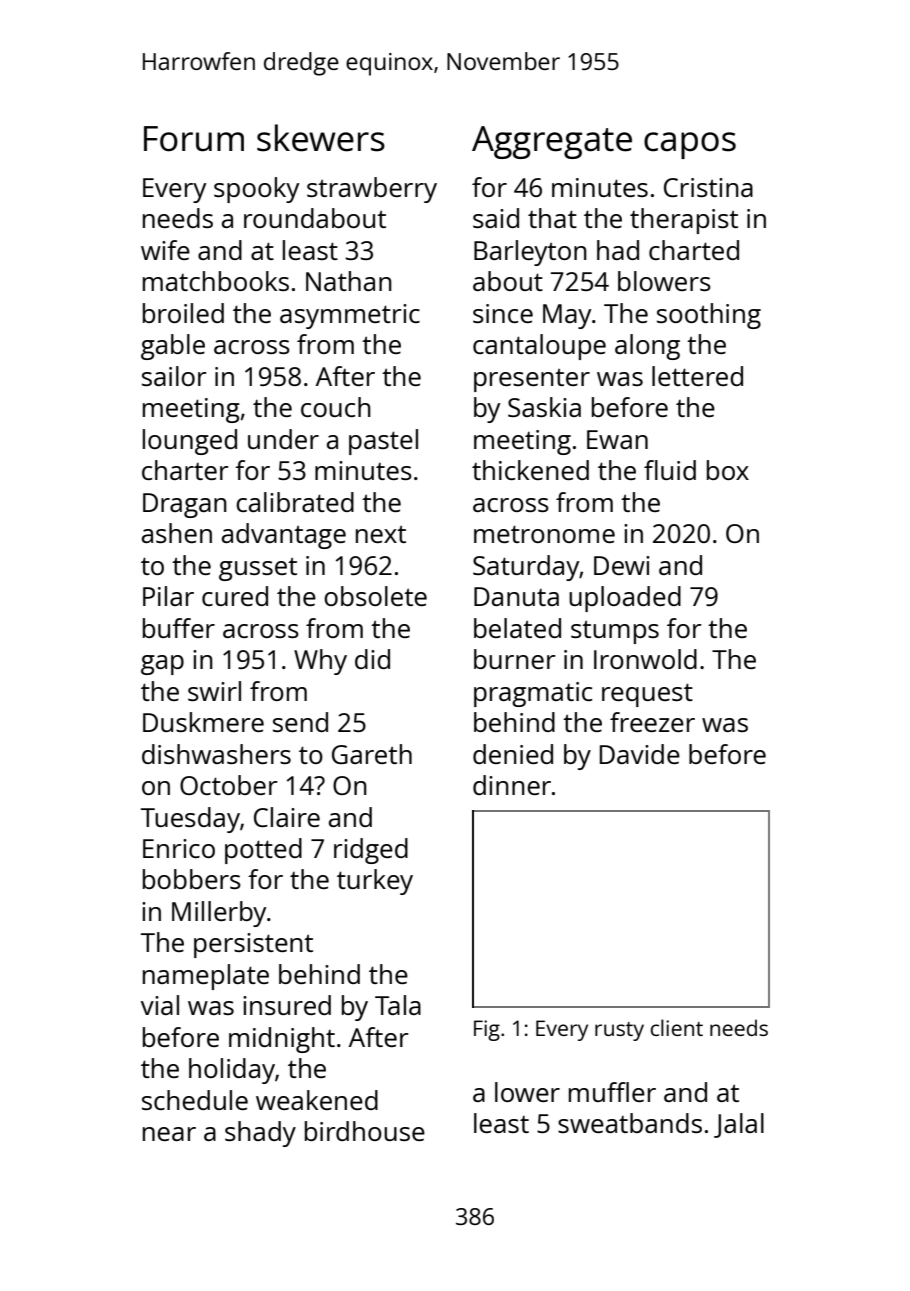 This screenshot has height=1291, width=910. I want to click on Forum, so click(194, 139).
